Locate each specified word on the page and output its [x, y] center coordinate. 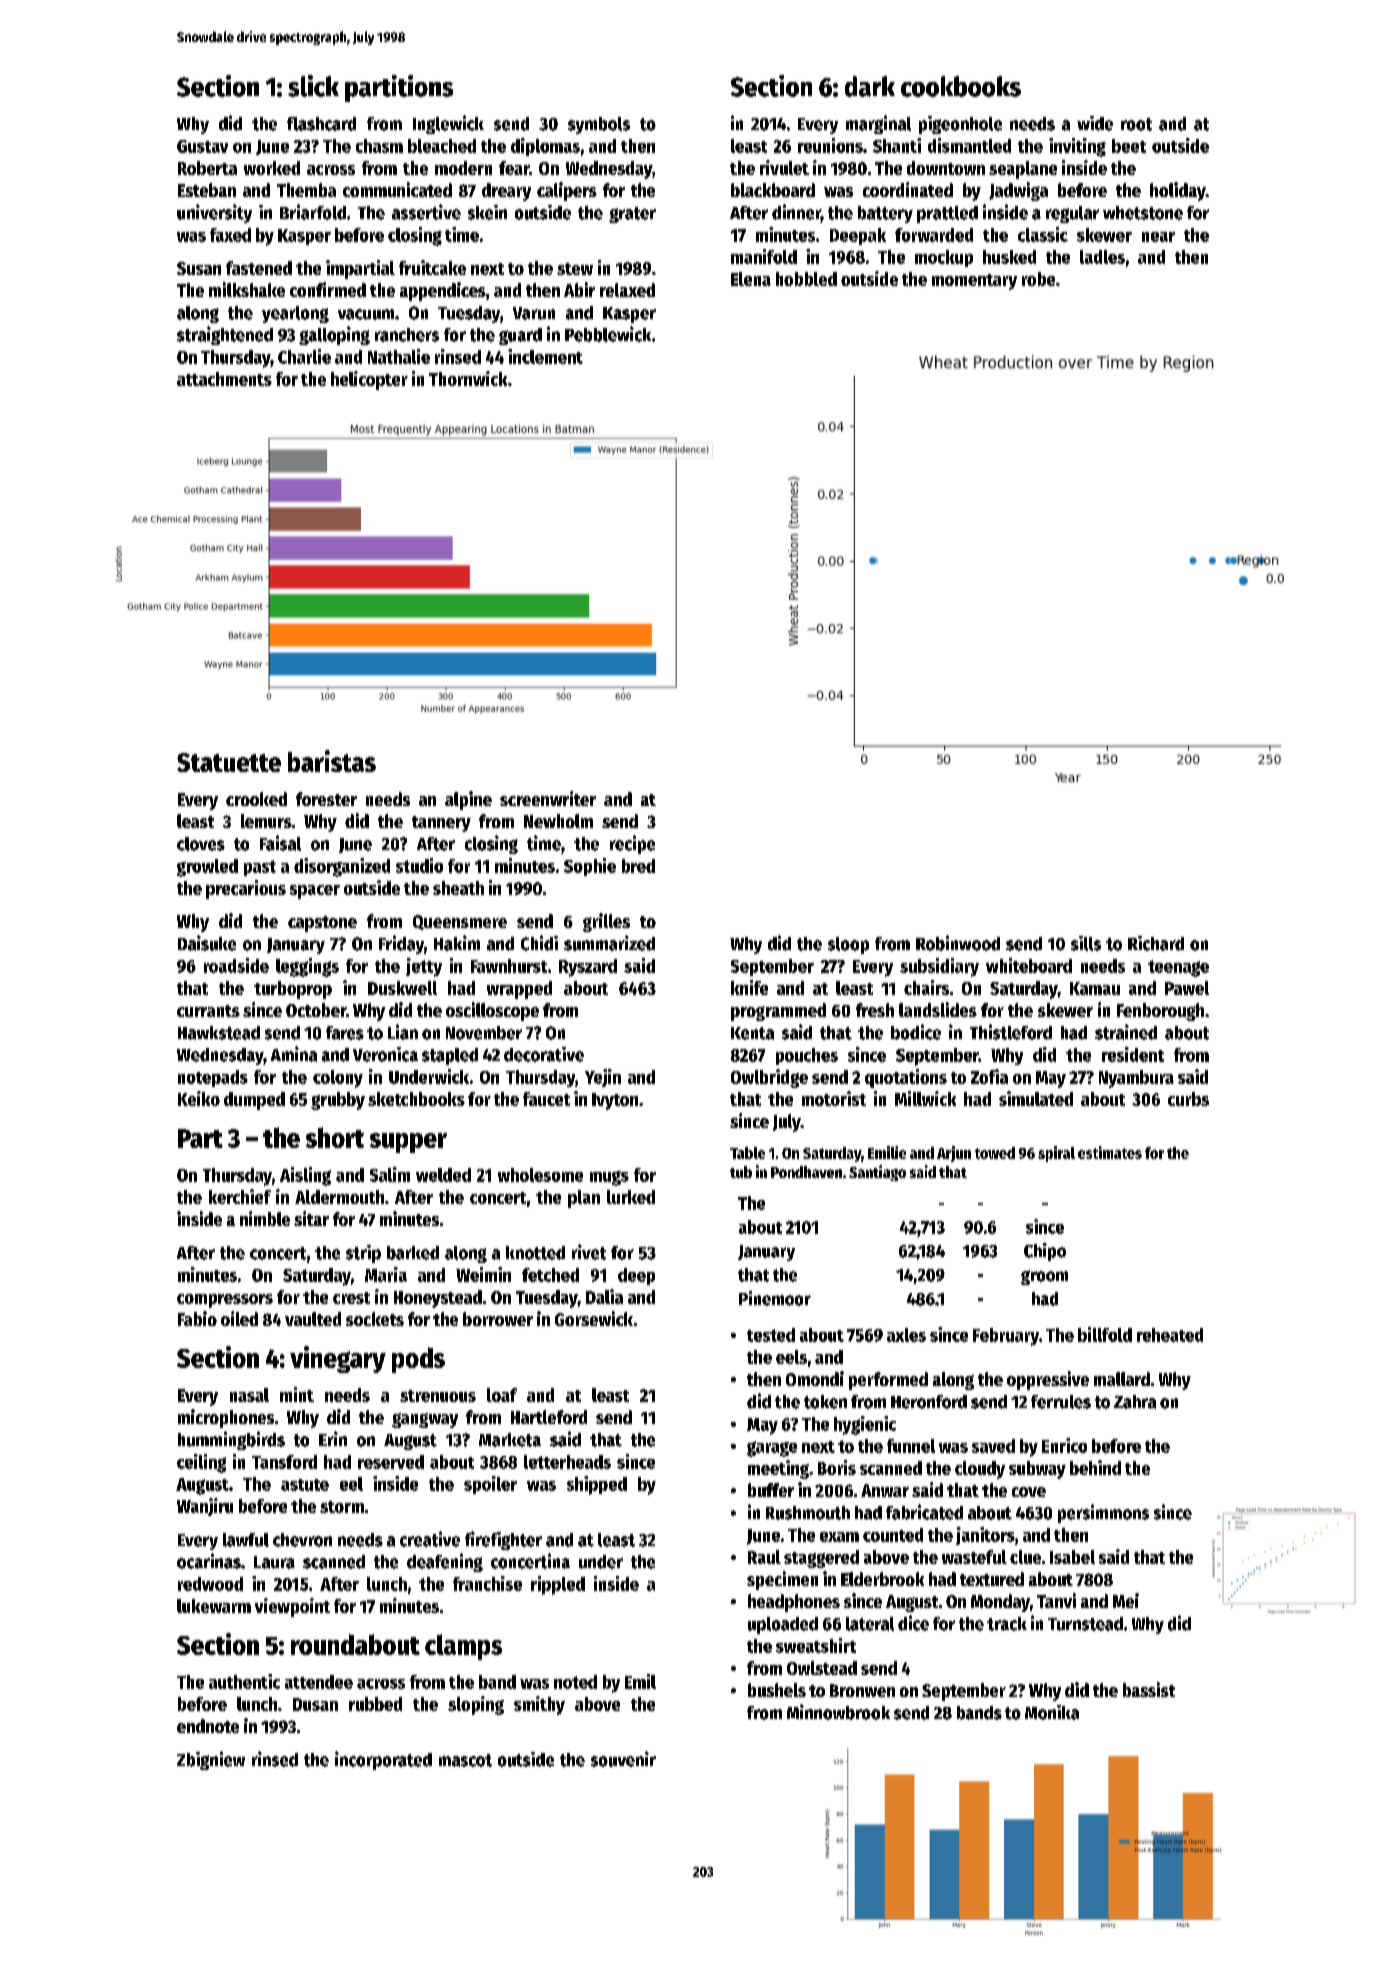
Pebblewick [608, 334]
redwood [210, 1584]
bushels [777, 1690]
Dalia [604, 1296]
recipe [632, 844]
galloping [334, 335]
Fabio [197, 1318]
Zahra [1135, 1402]
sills [1086, 943]
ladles [1102, 257]
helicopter [369, 380]
